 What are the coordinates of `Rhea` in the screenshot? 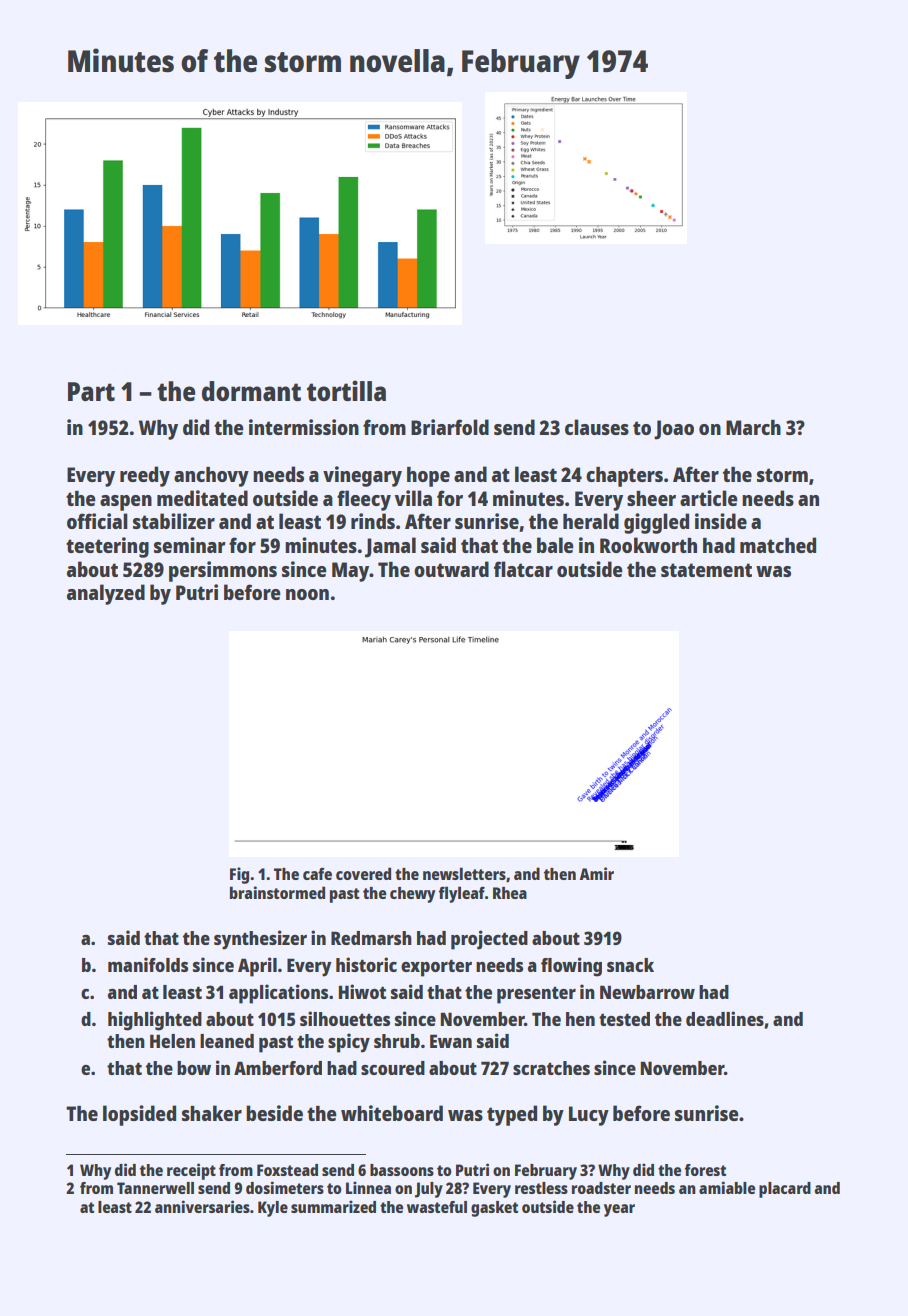 It's located at (510, 893).
